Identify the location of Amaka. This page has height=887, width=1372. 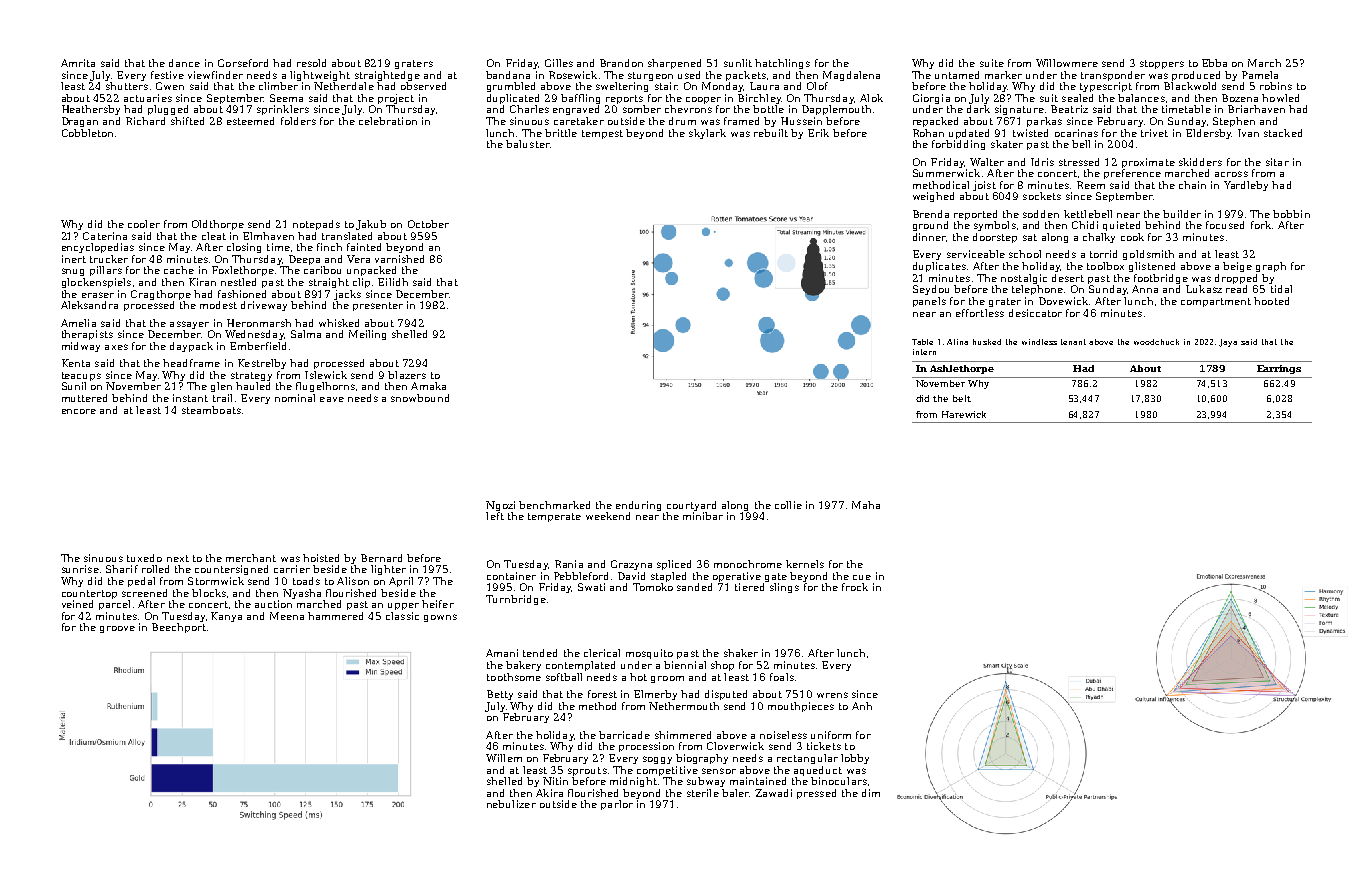
(428, 386).
